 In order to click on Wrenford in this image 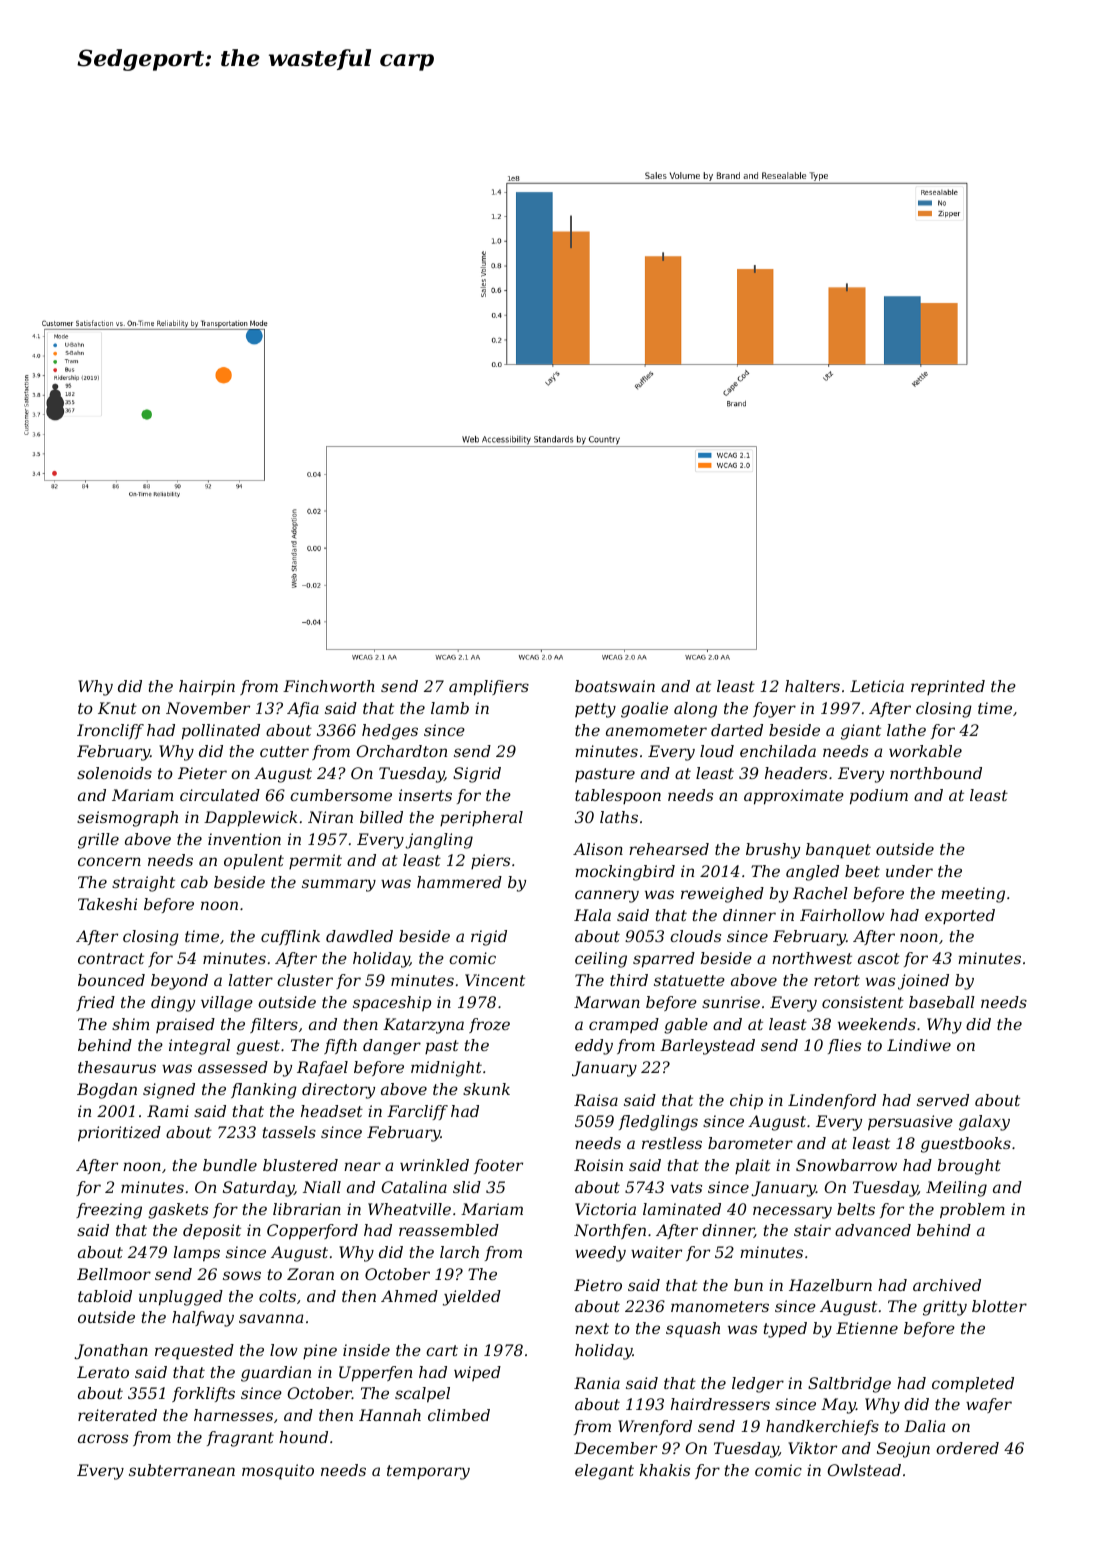, I will do `click(655, 1427)`.
